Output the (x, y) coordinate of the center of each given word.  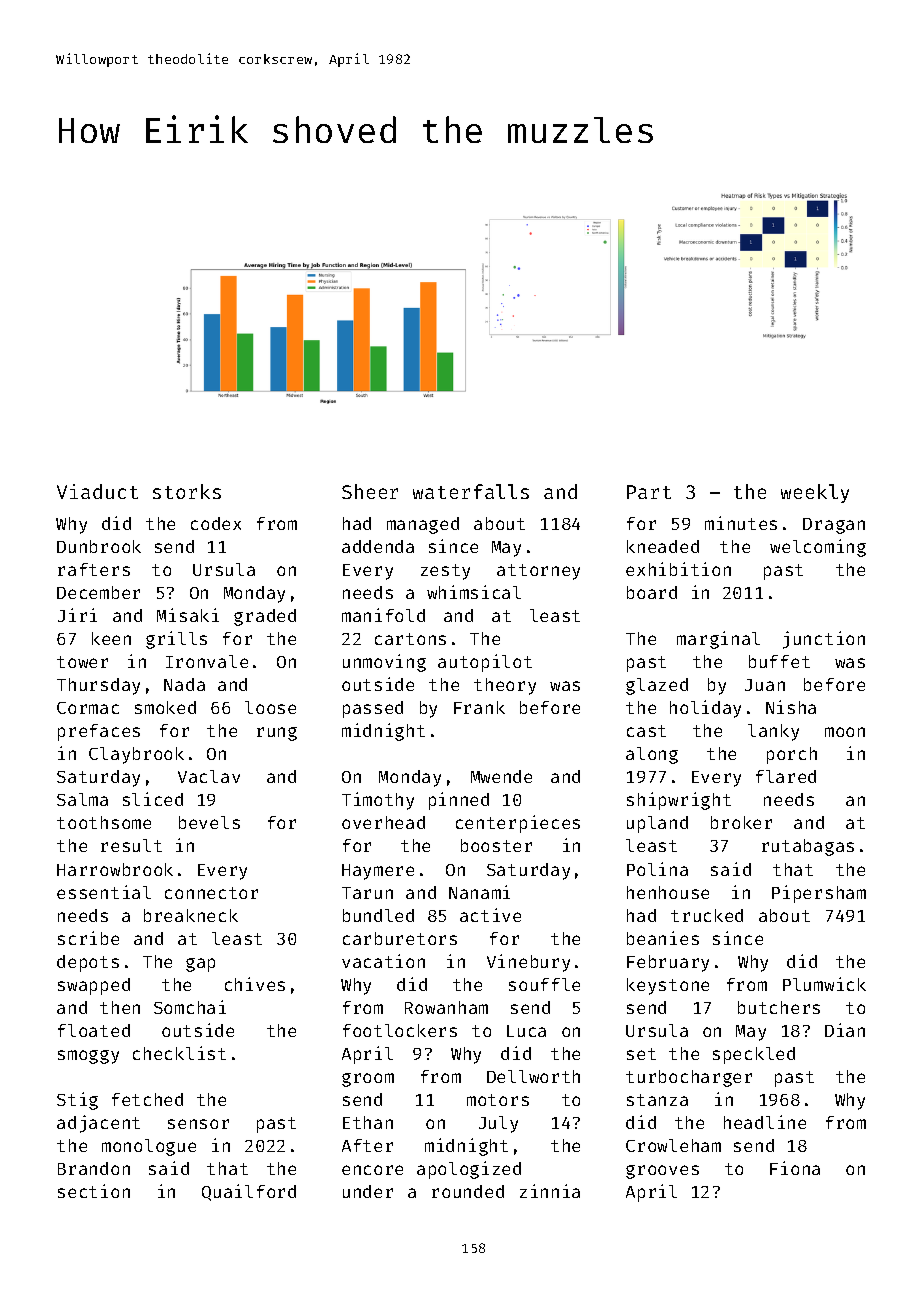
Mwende (501, 776)
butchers (779, 1007)
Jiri (77, 615)
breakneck (191, 915)
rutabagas (808, 847)
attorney (538, 572)
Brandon (94, 1168)
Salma (82, 799)
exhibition (678, 569)
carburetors (400, 938)
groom (368, 1080)
